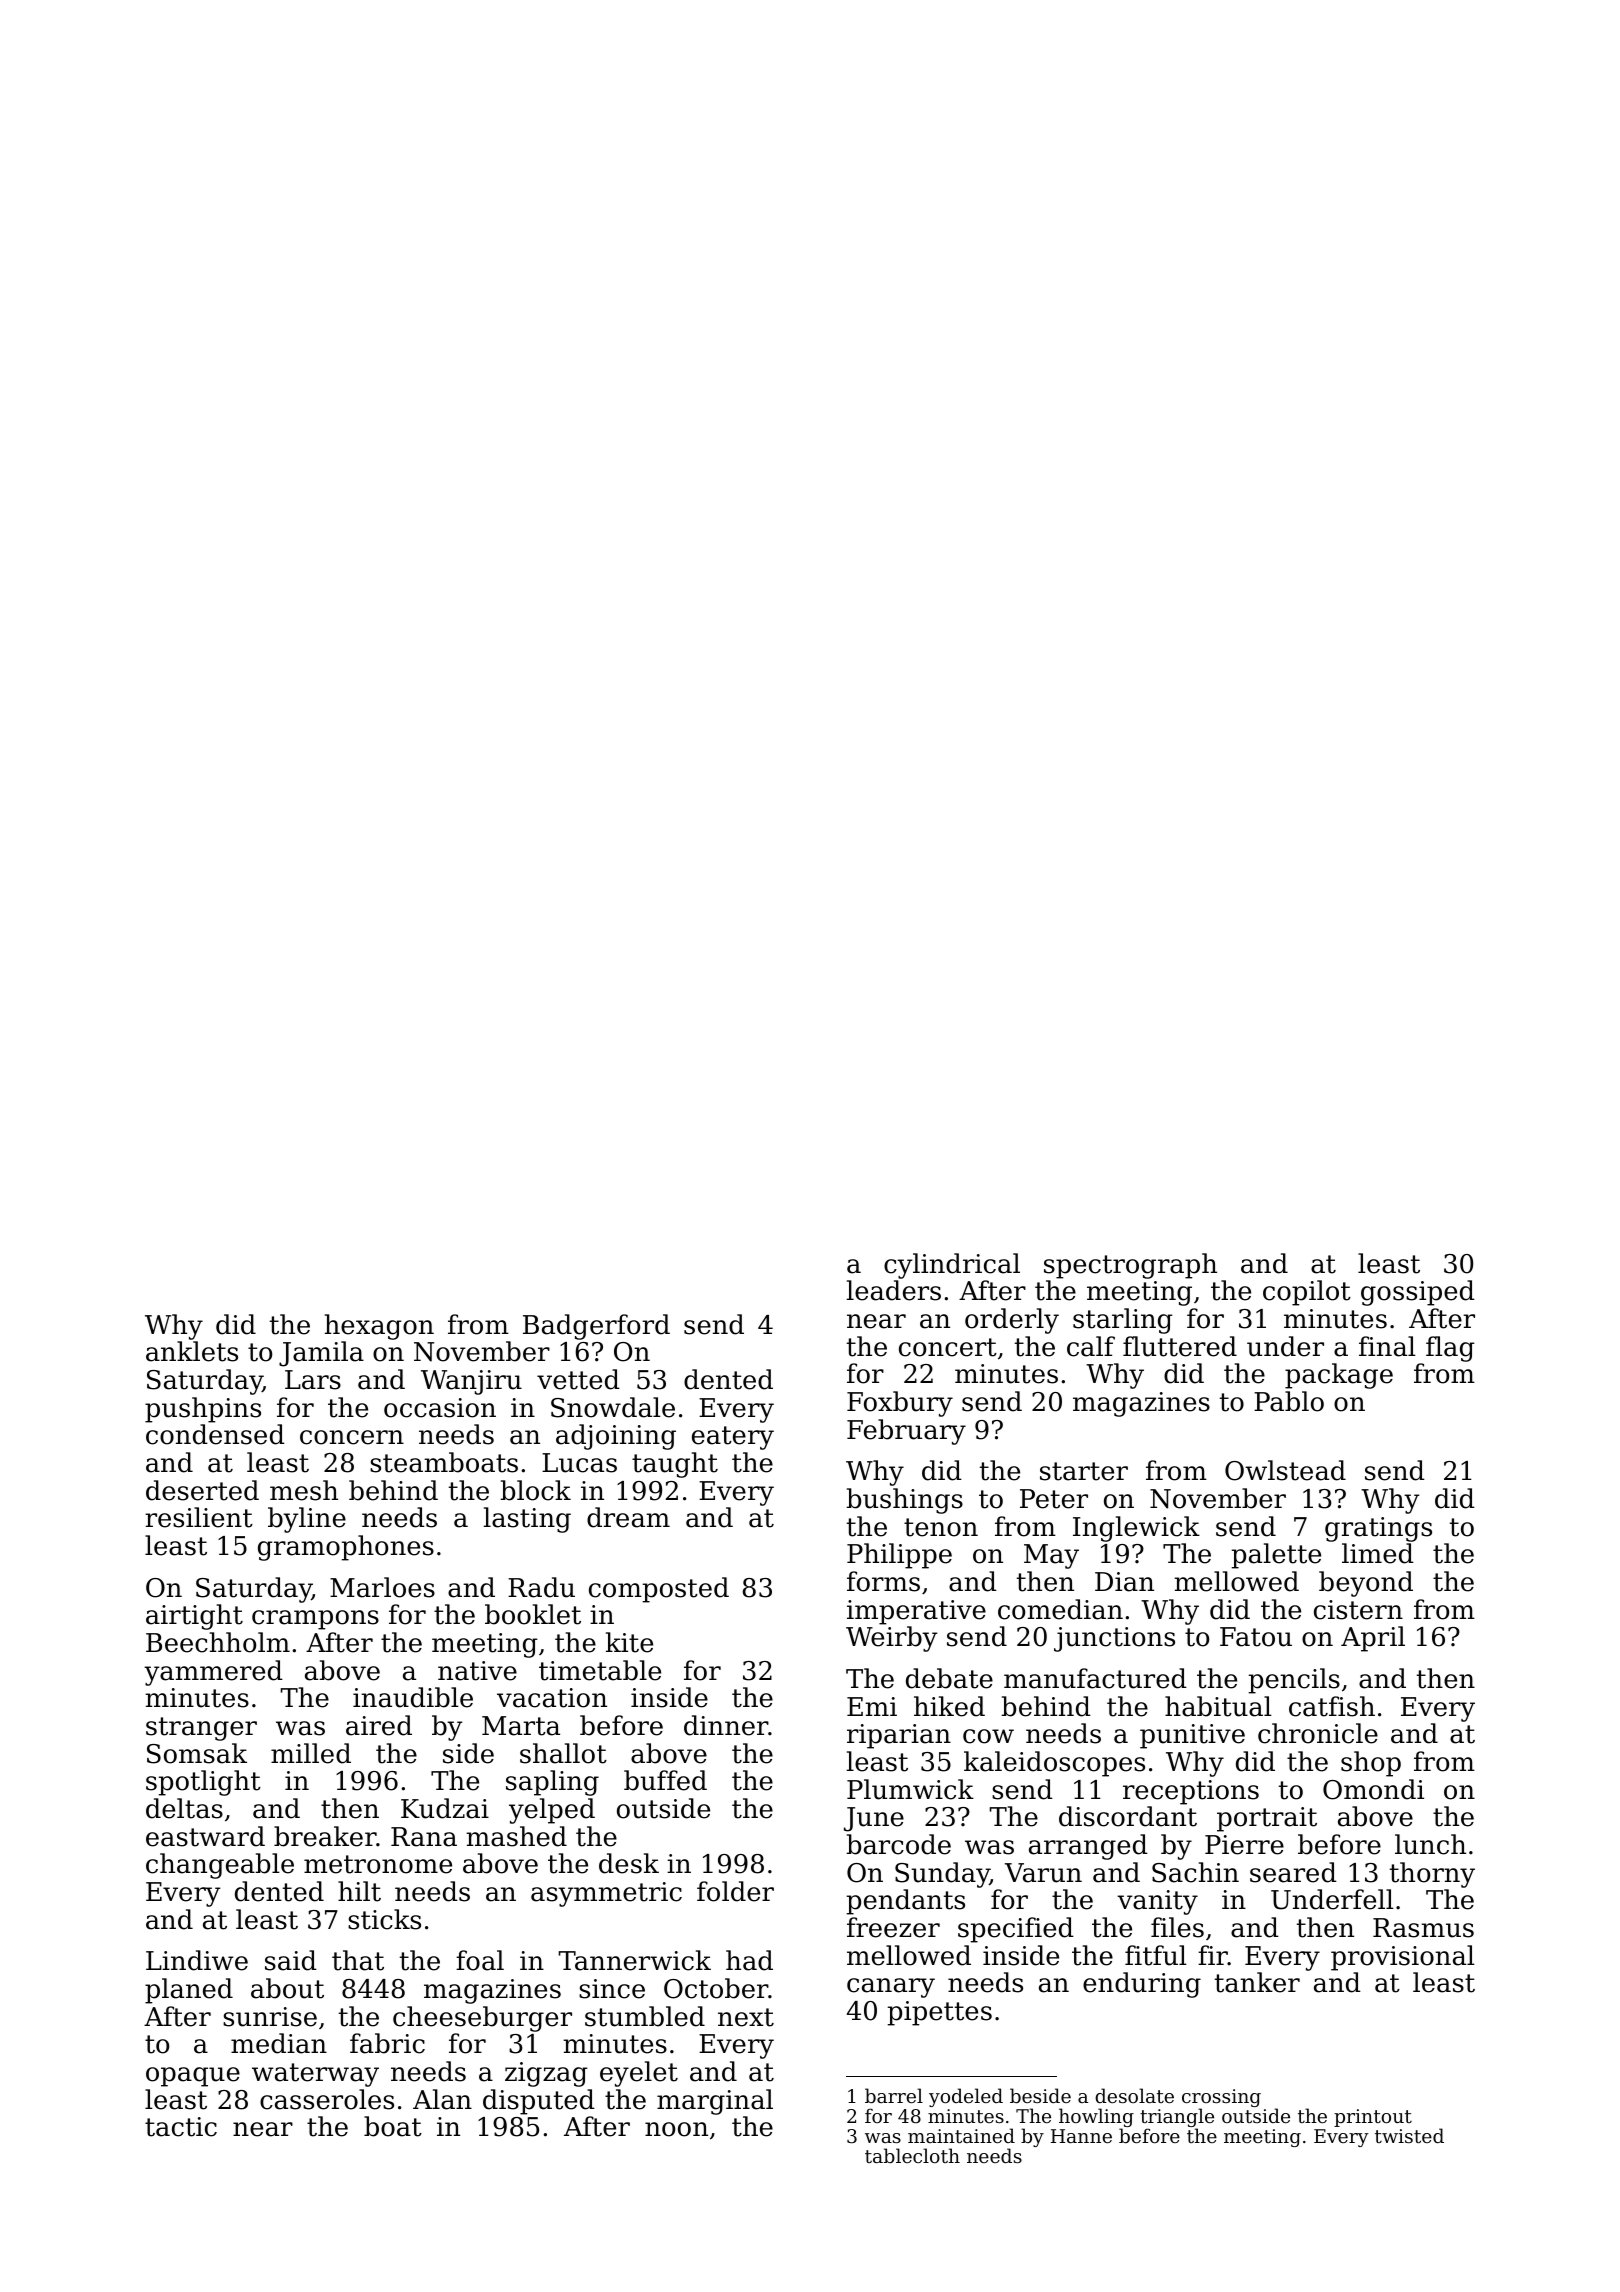  Describe the element at coordinates (384, 1919) in the screenshot. I see `sticks` at that location.
